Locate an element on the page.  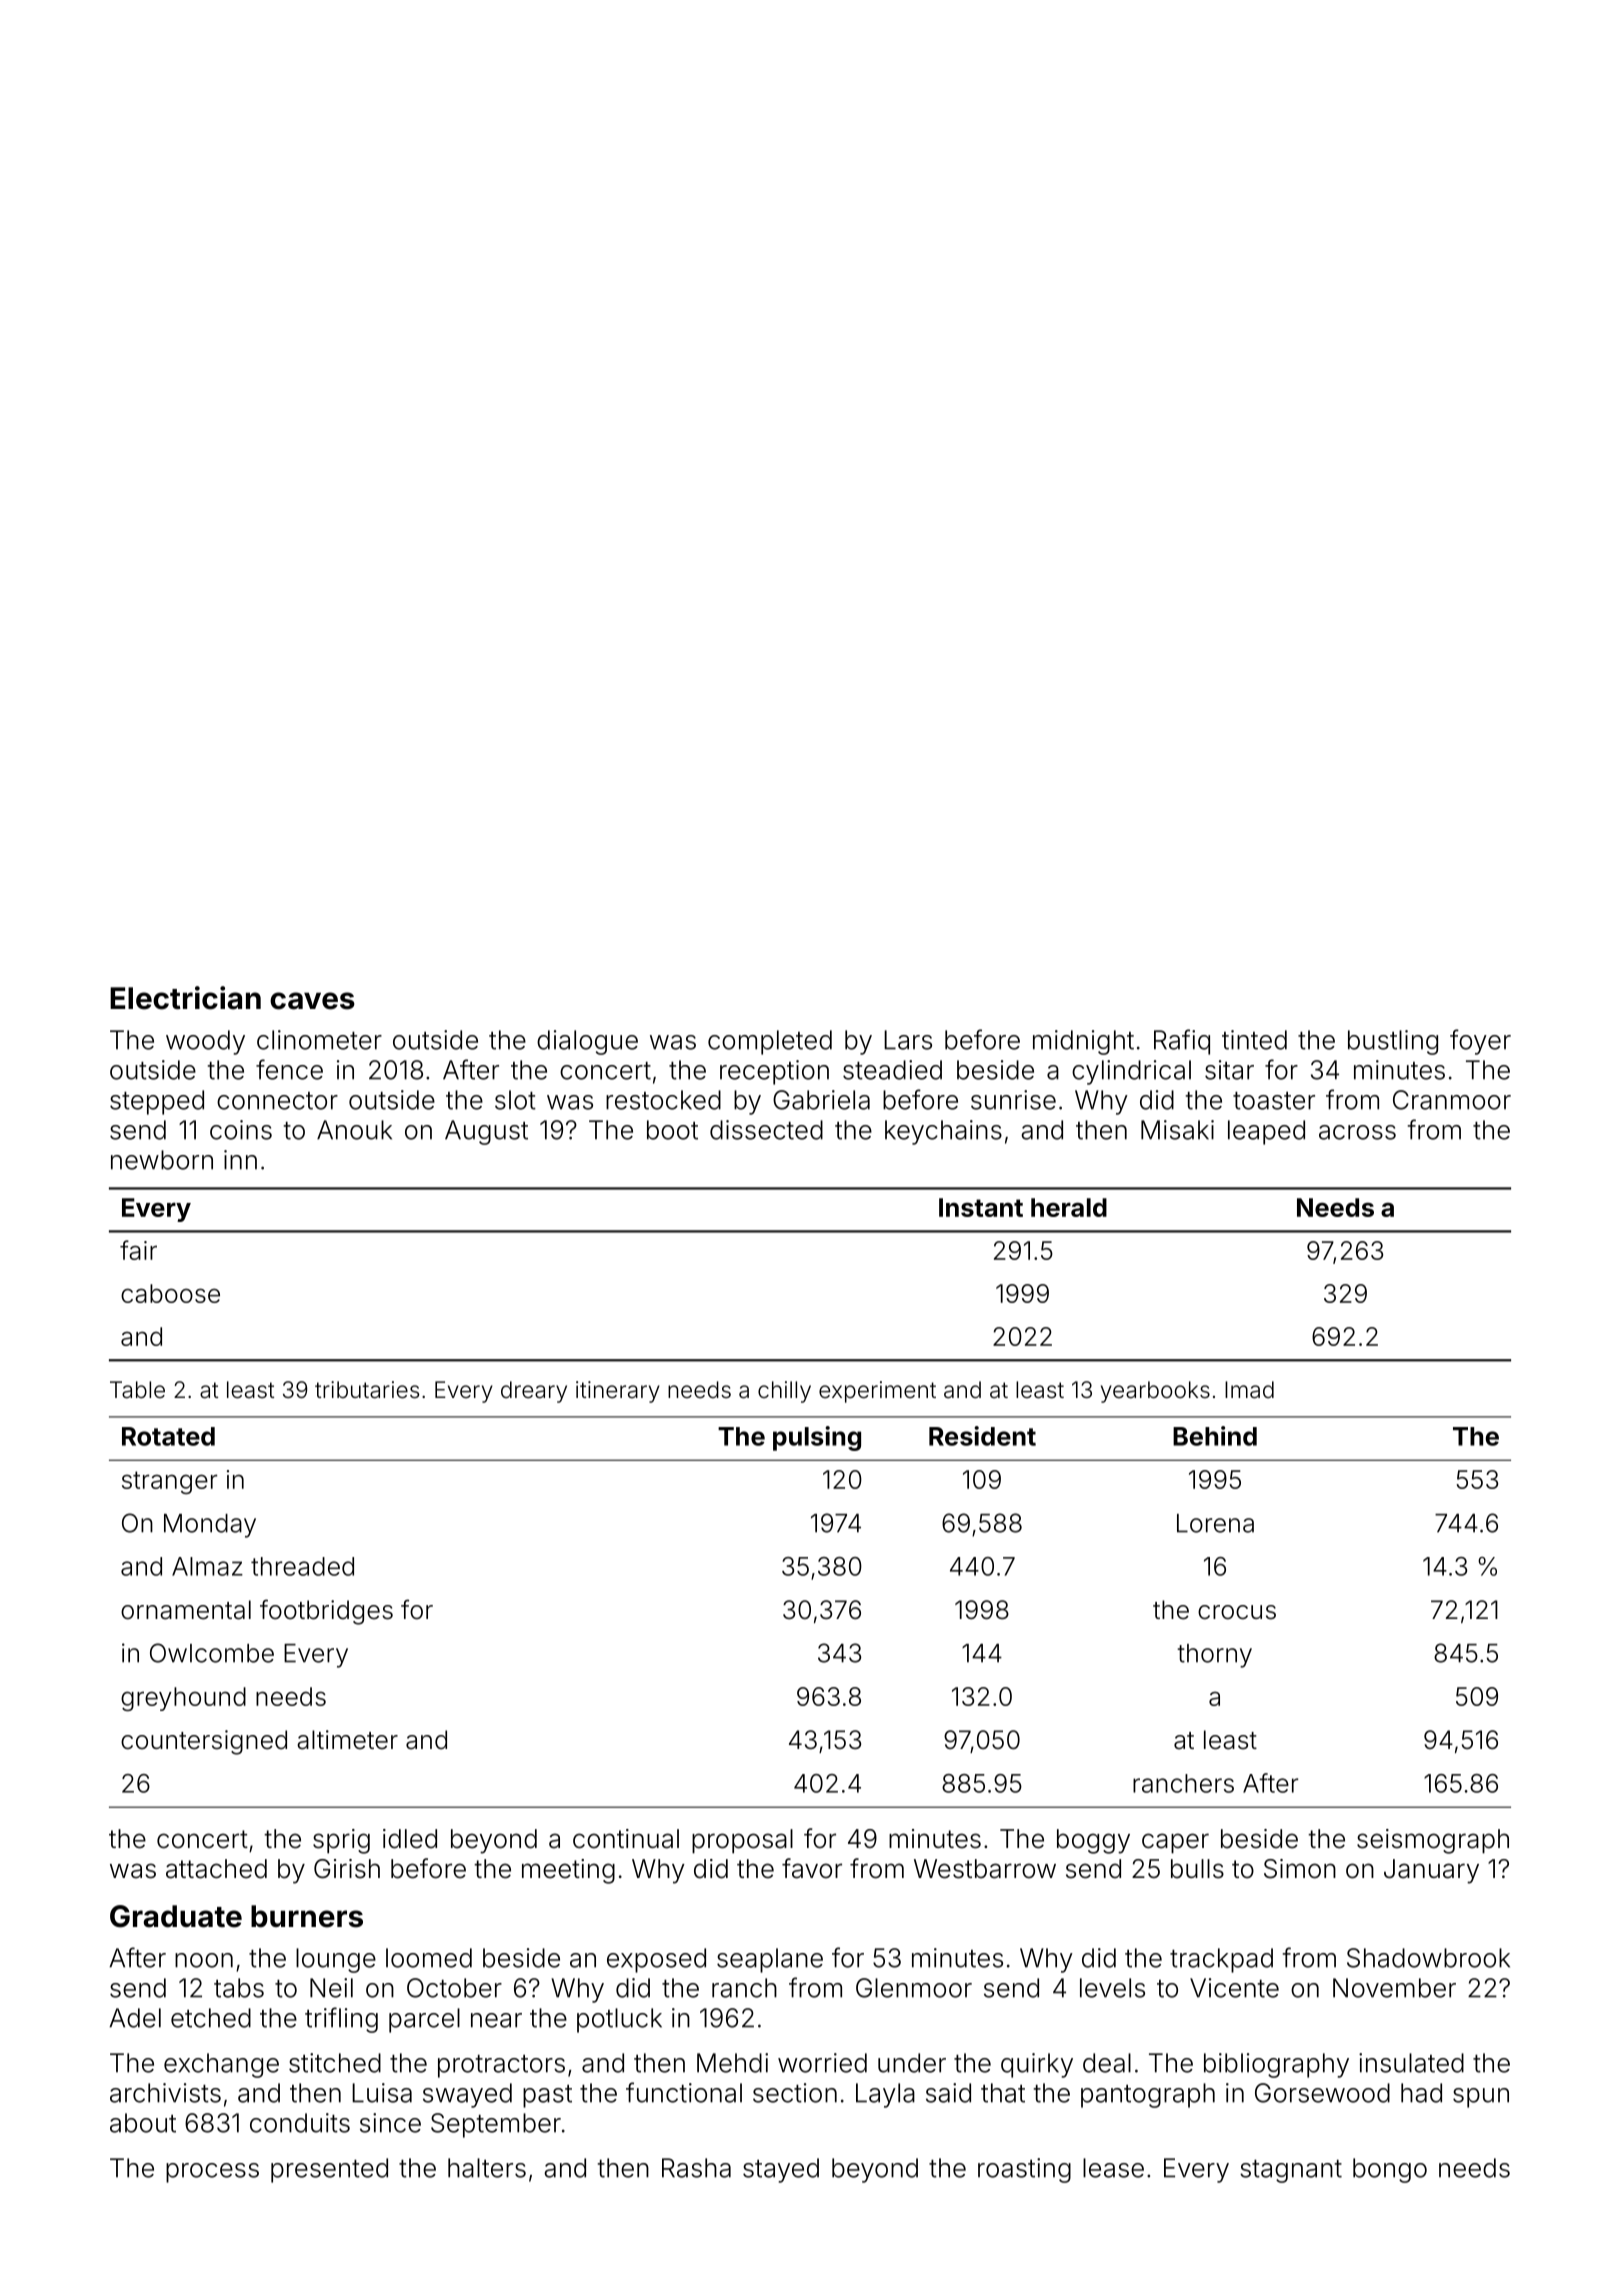
herald is located at coordinates (1069, 1207).
